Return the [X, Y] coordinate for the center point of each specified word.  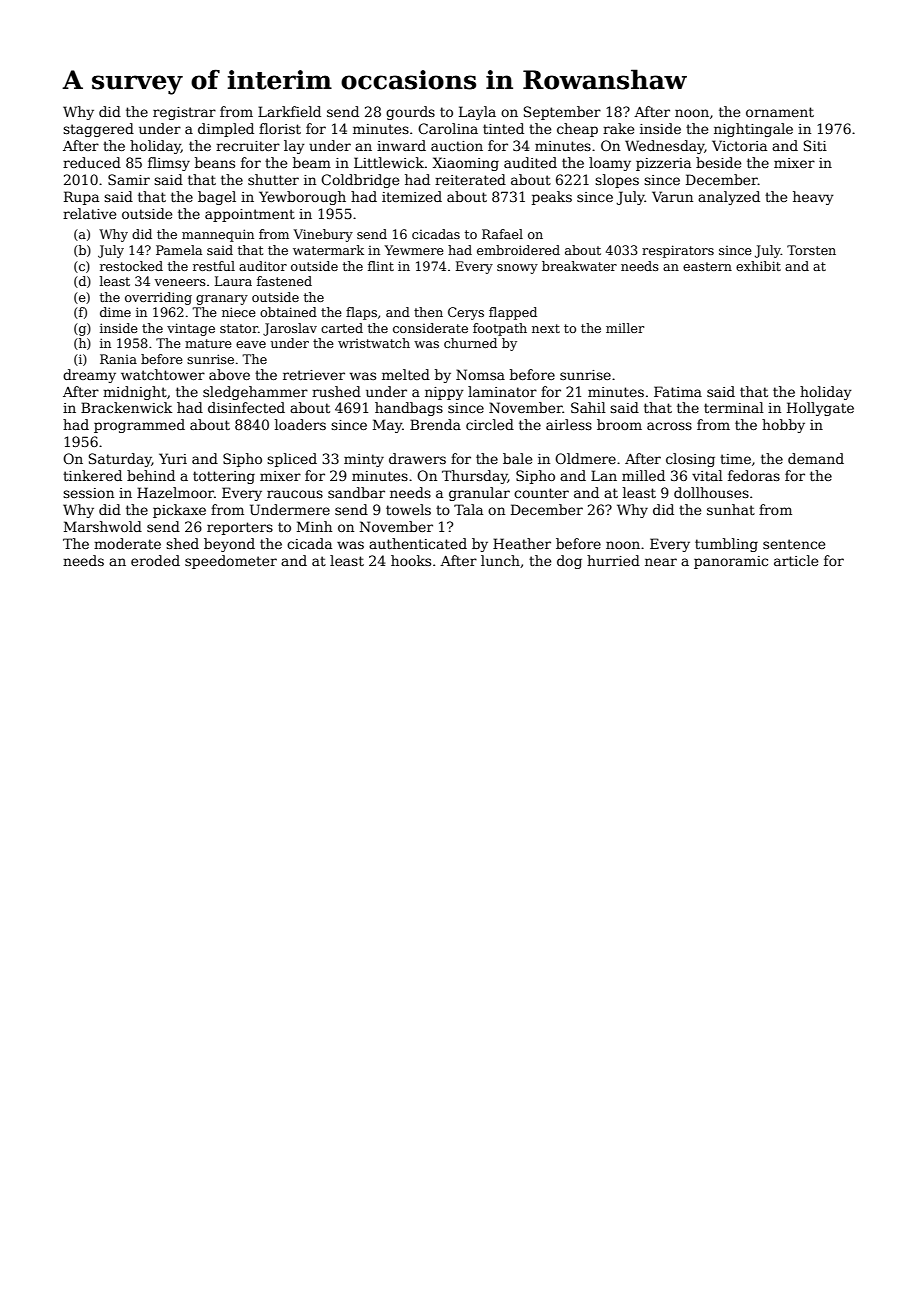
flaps [361, 313]
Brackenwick [126, 407]
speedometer [231, 562]
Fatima [678, 391]
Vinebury [323, 235]
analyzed [729, 198]
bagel [217, 198]
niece [239, 312]
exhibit [758, 266]
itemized [412, 196]
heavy [813, 198]
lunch [500, 560]
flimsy [169, 164]
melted [406, 374]
